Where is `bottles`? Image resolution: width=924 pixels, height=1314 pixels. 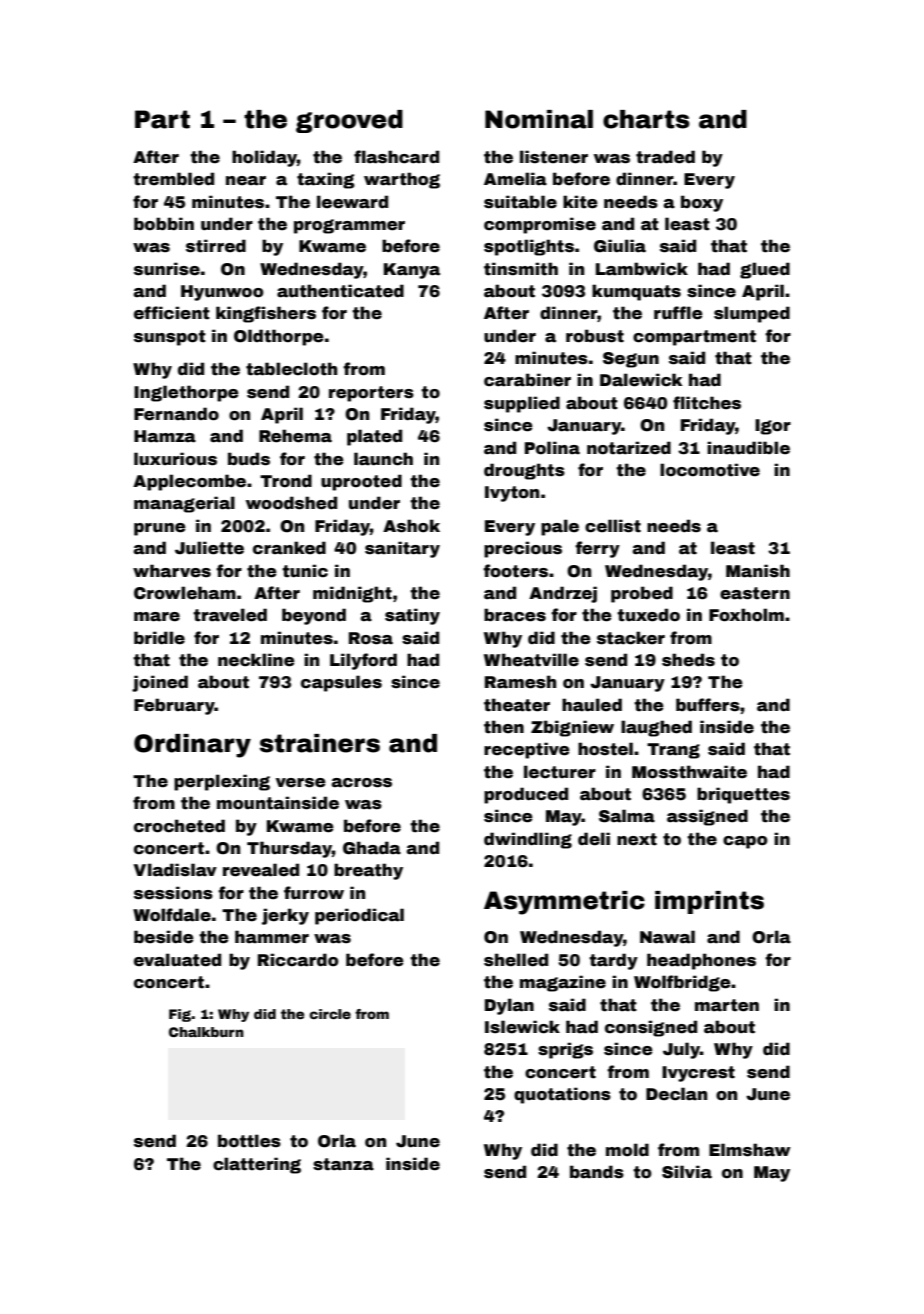 bottles is located at coordinates (249, 1141).
